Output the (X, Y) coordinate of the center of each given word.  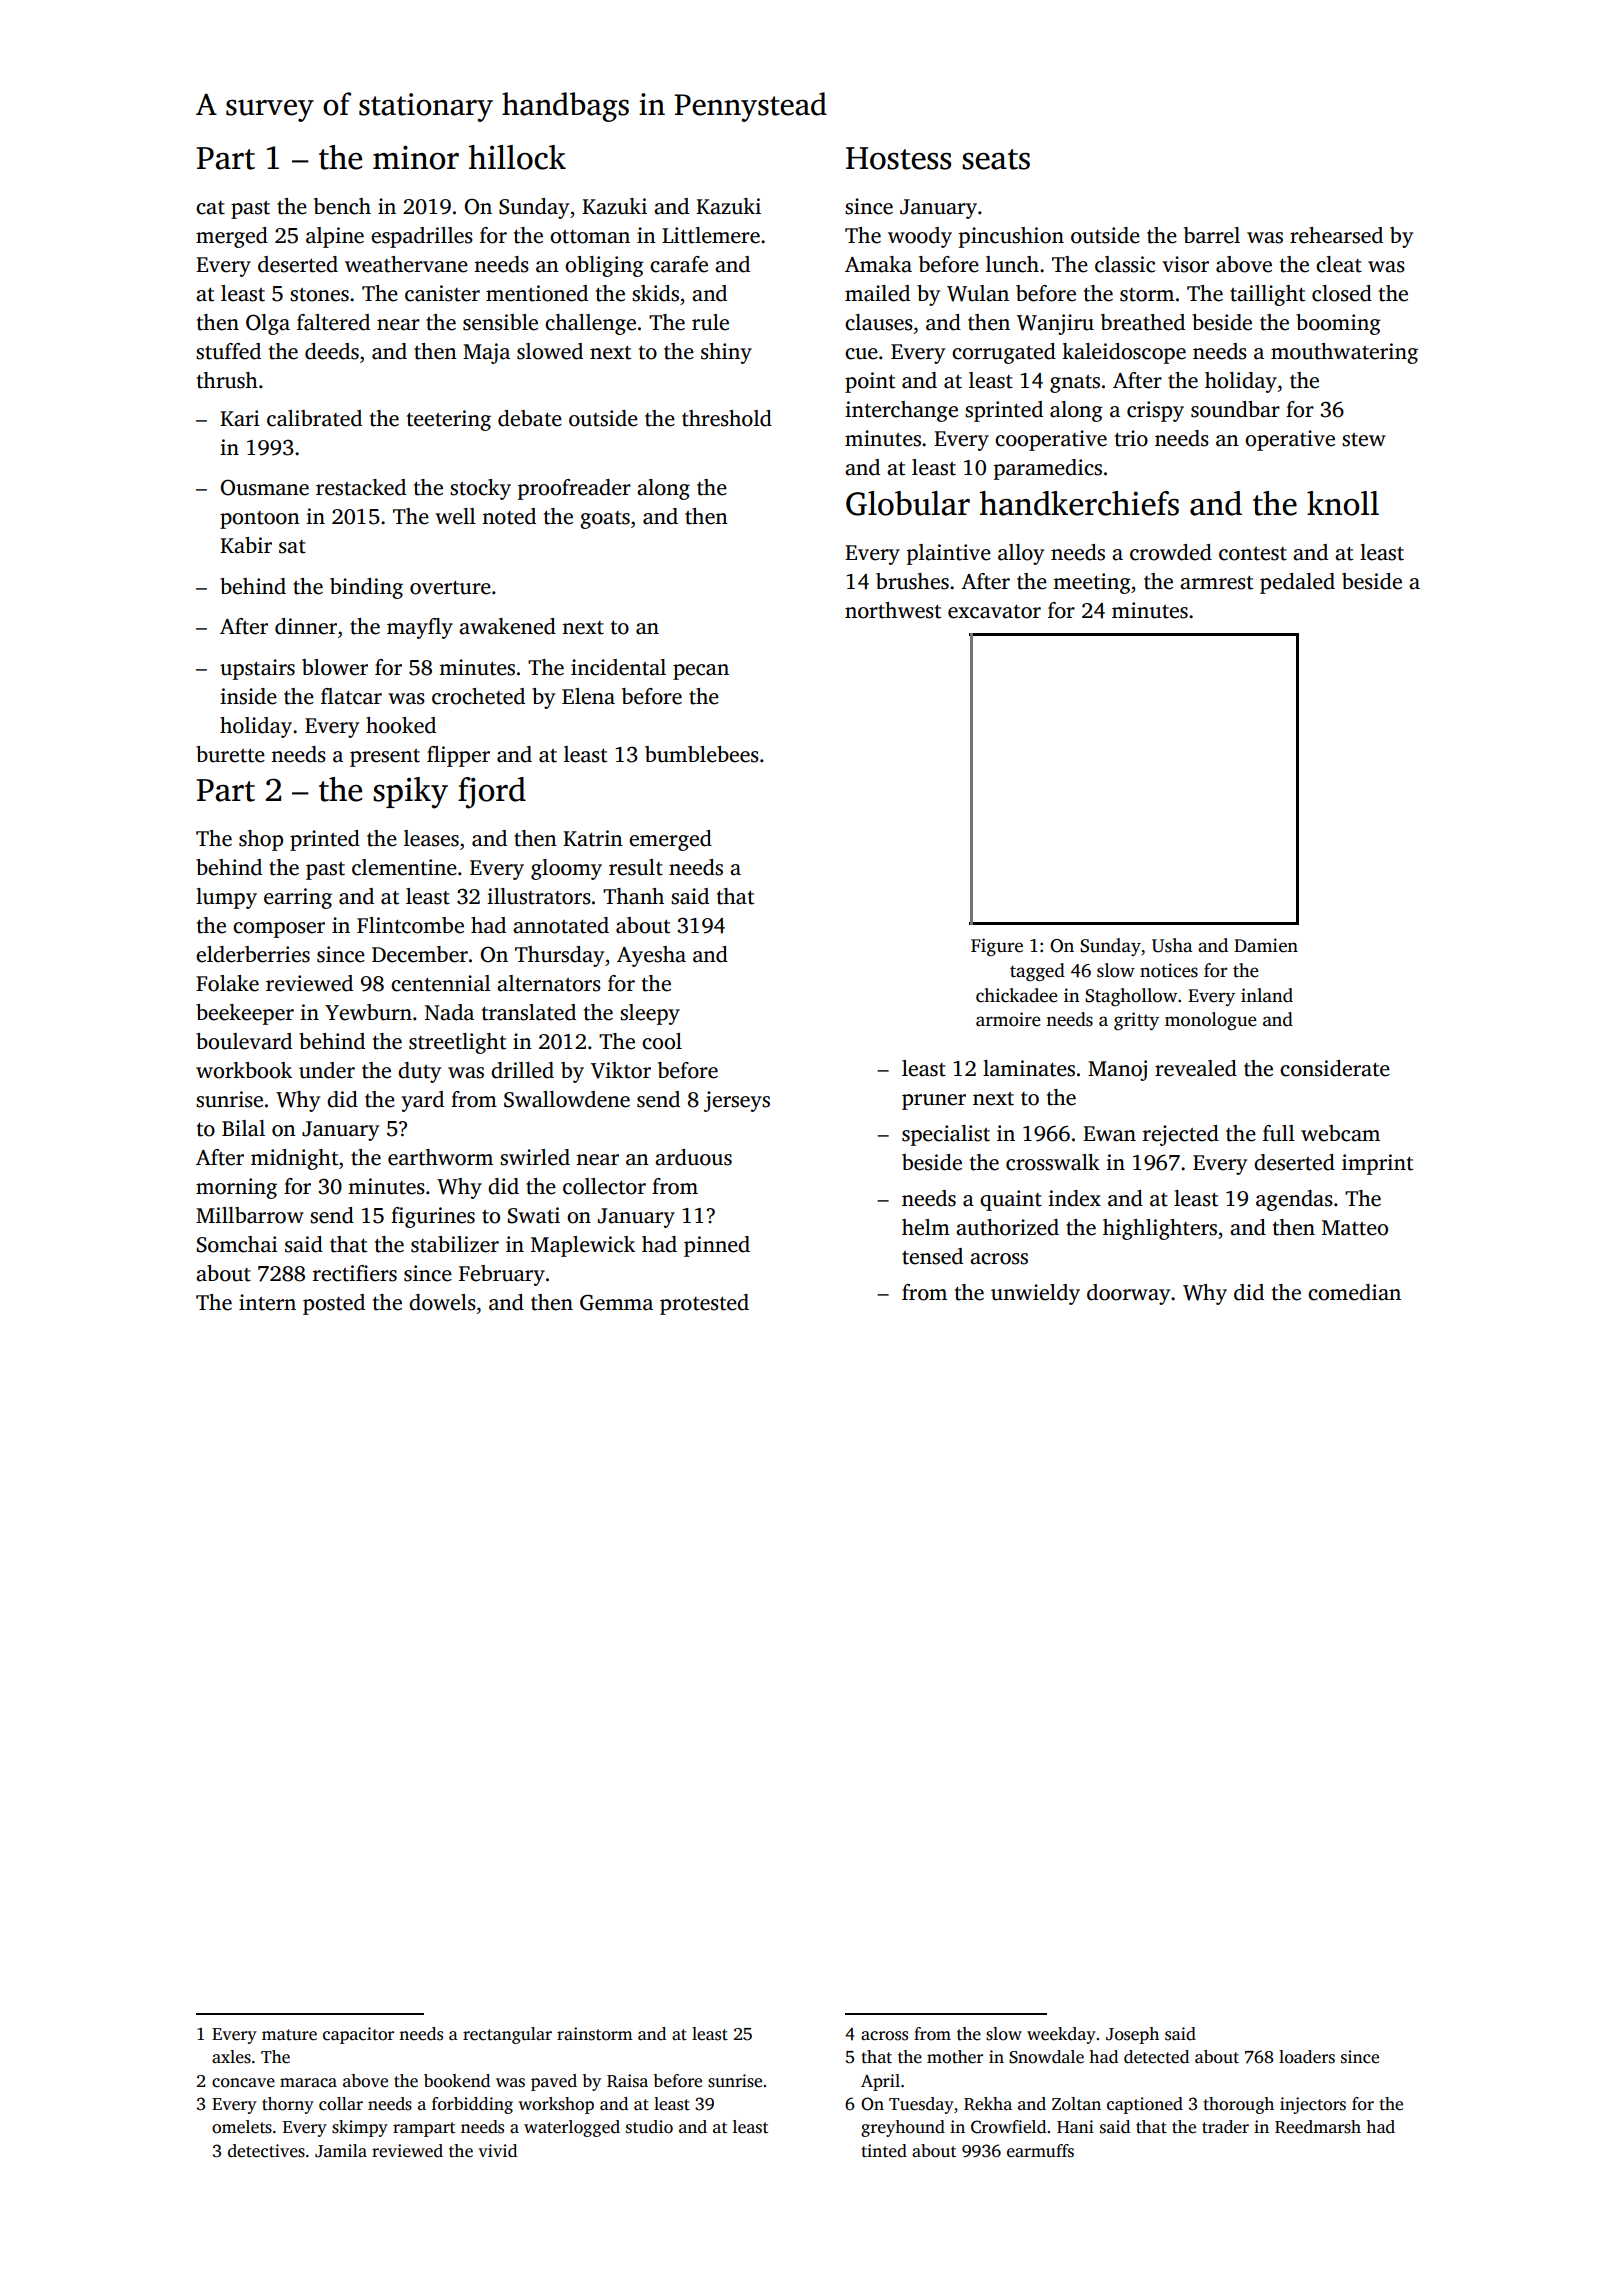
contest (1253, 554)
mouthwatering (1344, 353)
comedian (1354, 1292)
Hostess (898, 158)
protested (704, 1304)
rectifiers (355, 1273)
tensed (932, 1256)
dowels (442, 1302)
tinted (884, 2151)
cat (210, 208)
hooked (401, 725)
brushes (912, 581)
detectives (266, 2151)
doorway (1128, 1294)
